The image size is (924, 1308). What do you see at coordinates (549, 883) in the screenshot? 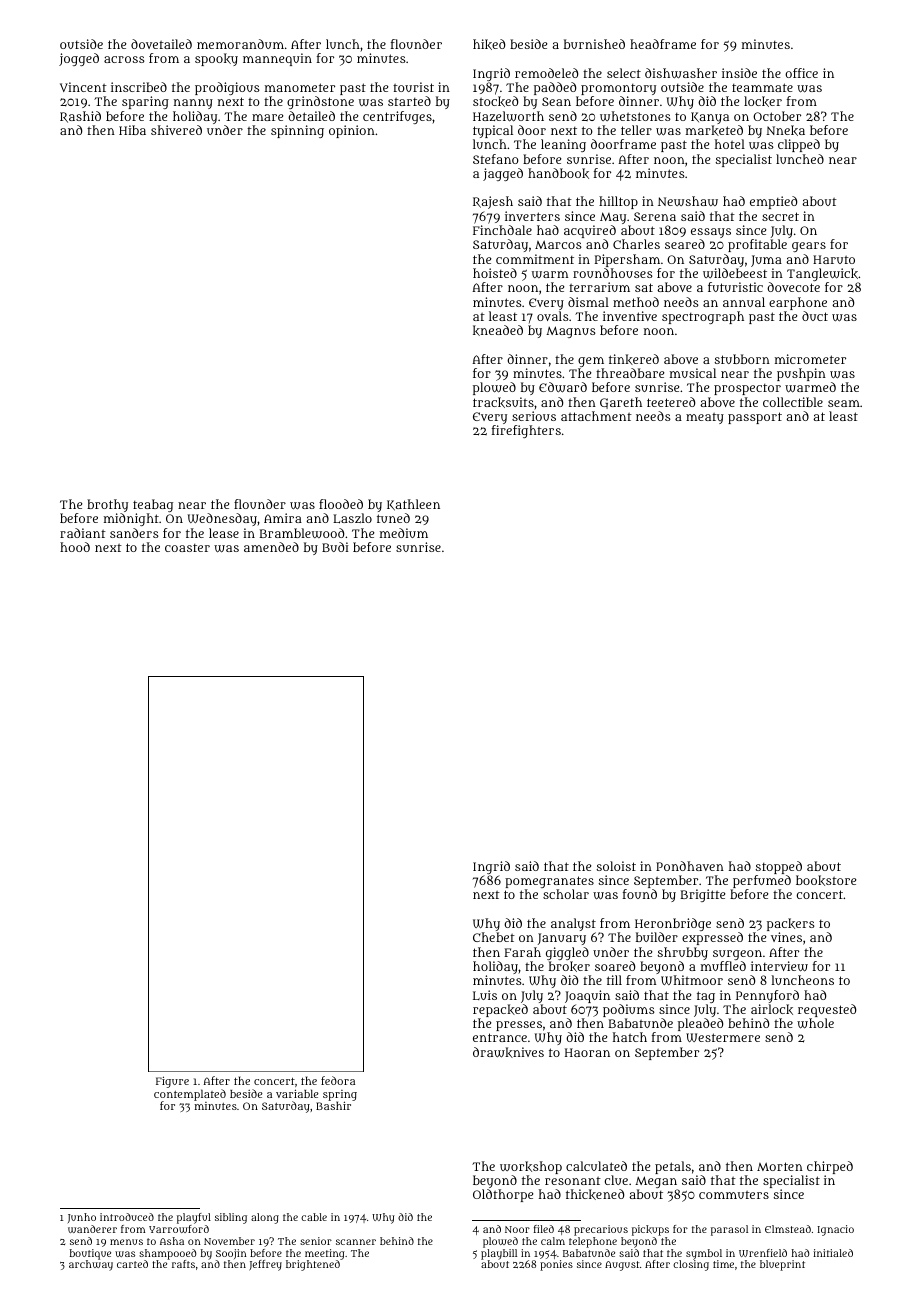
I see `pomegranates` at bounding box center [549, 883].
